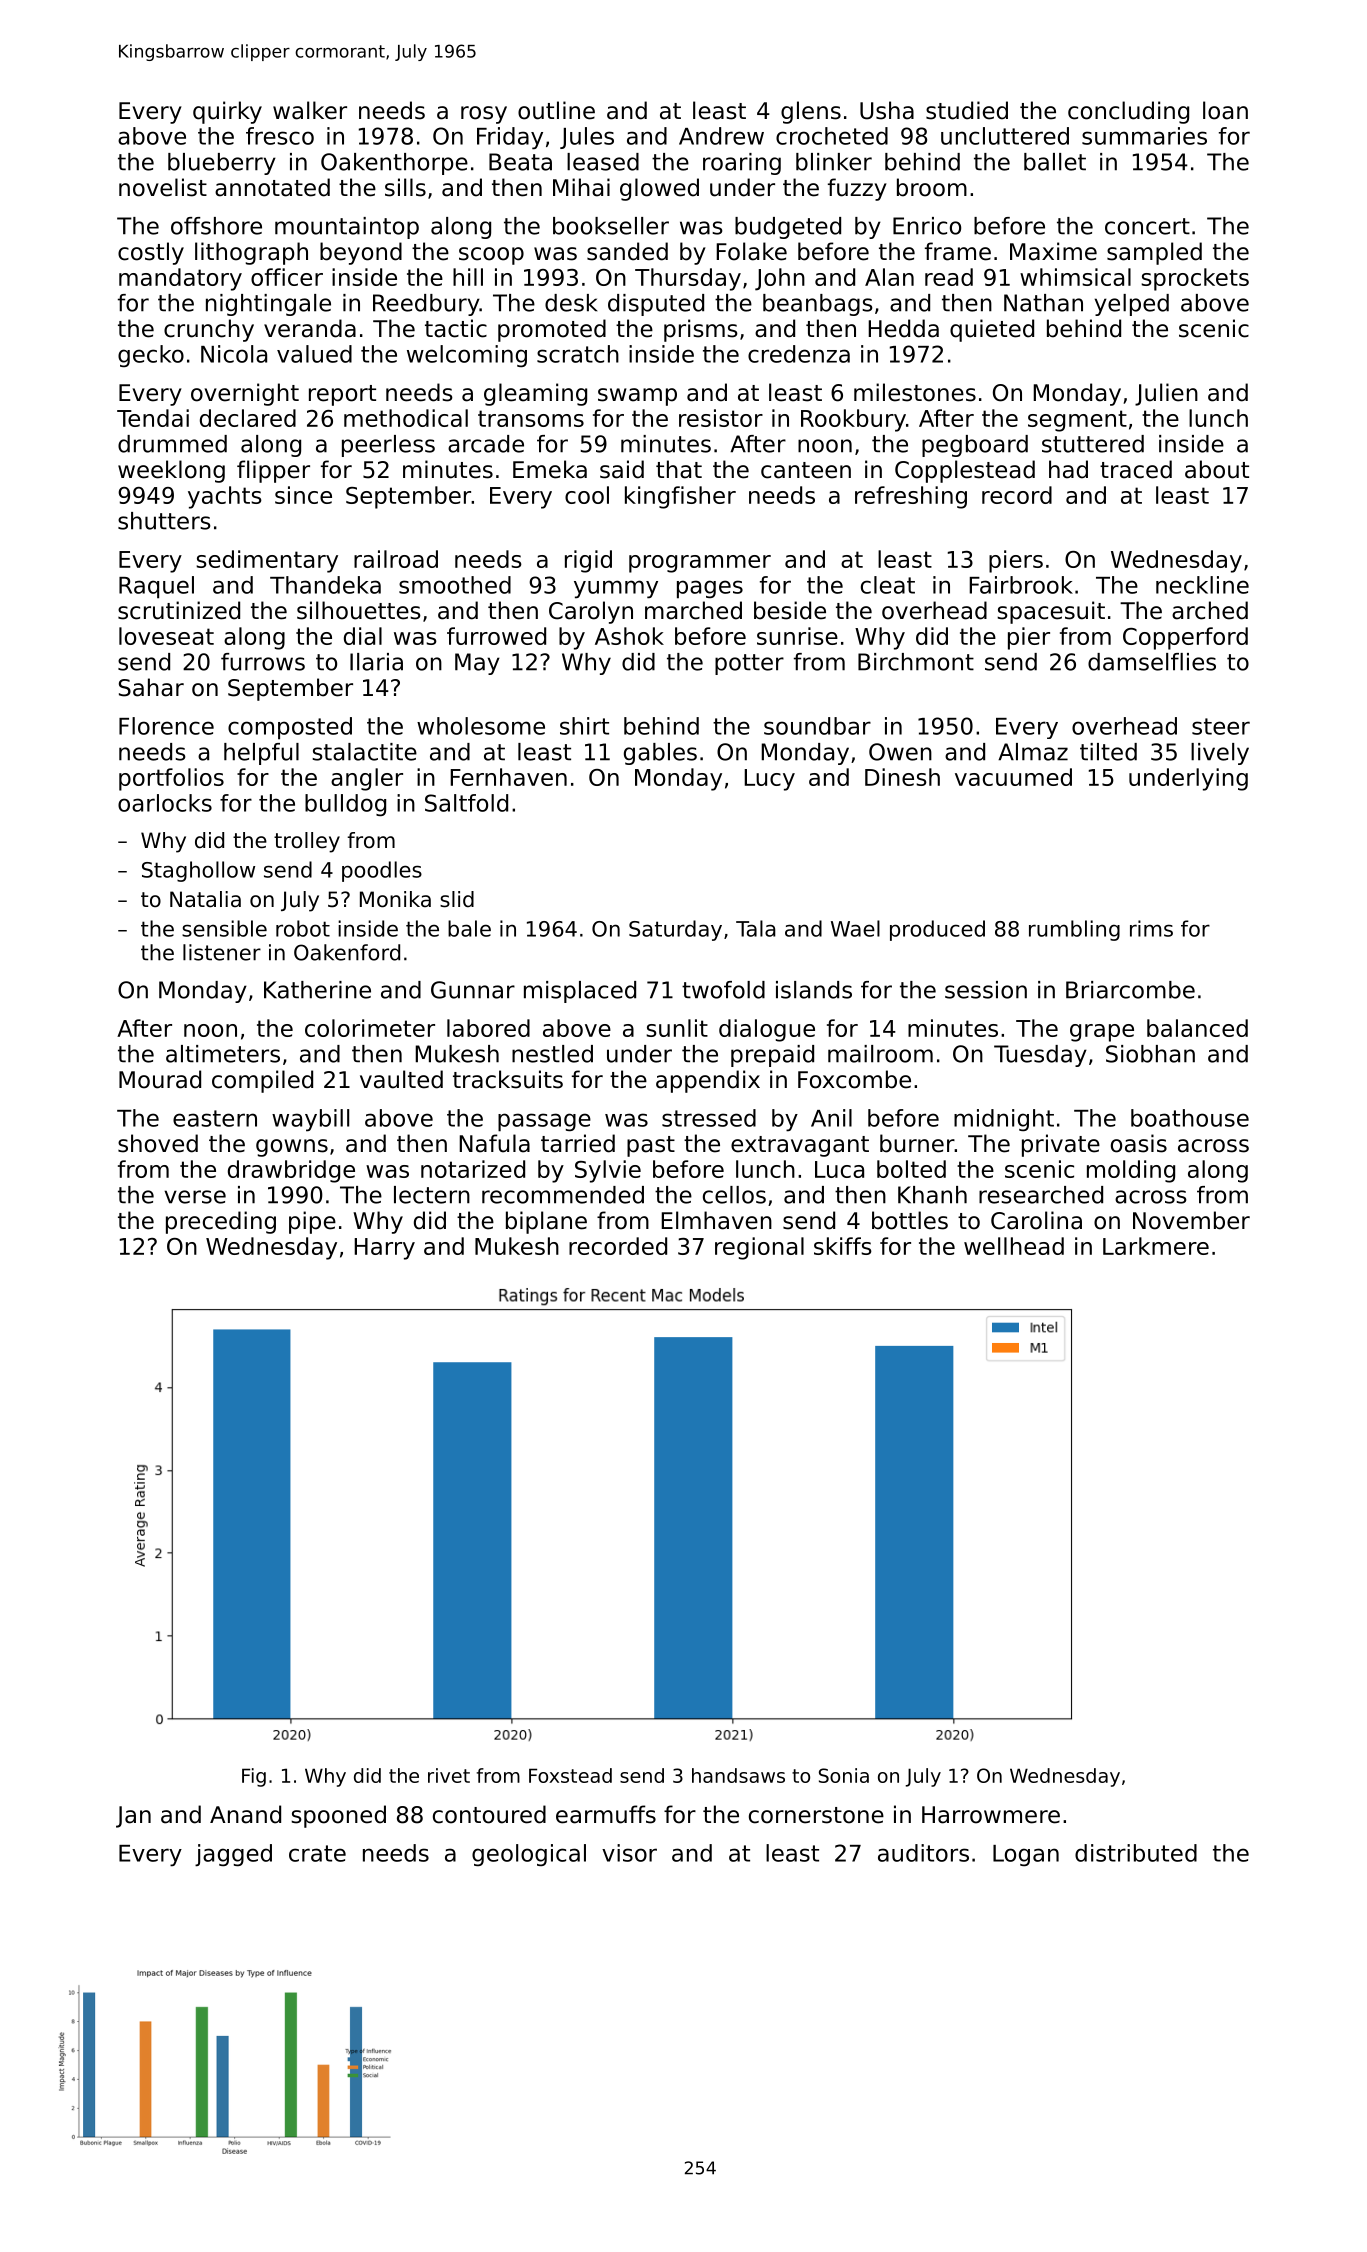 This image has height=2252, width=1367. I want to click on colorimeter, so click(370, 1028).
